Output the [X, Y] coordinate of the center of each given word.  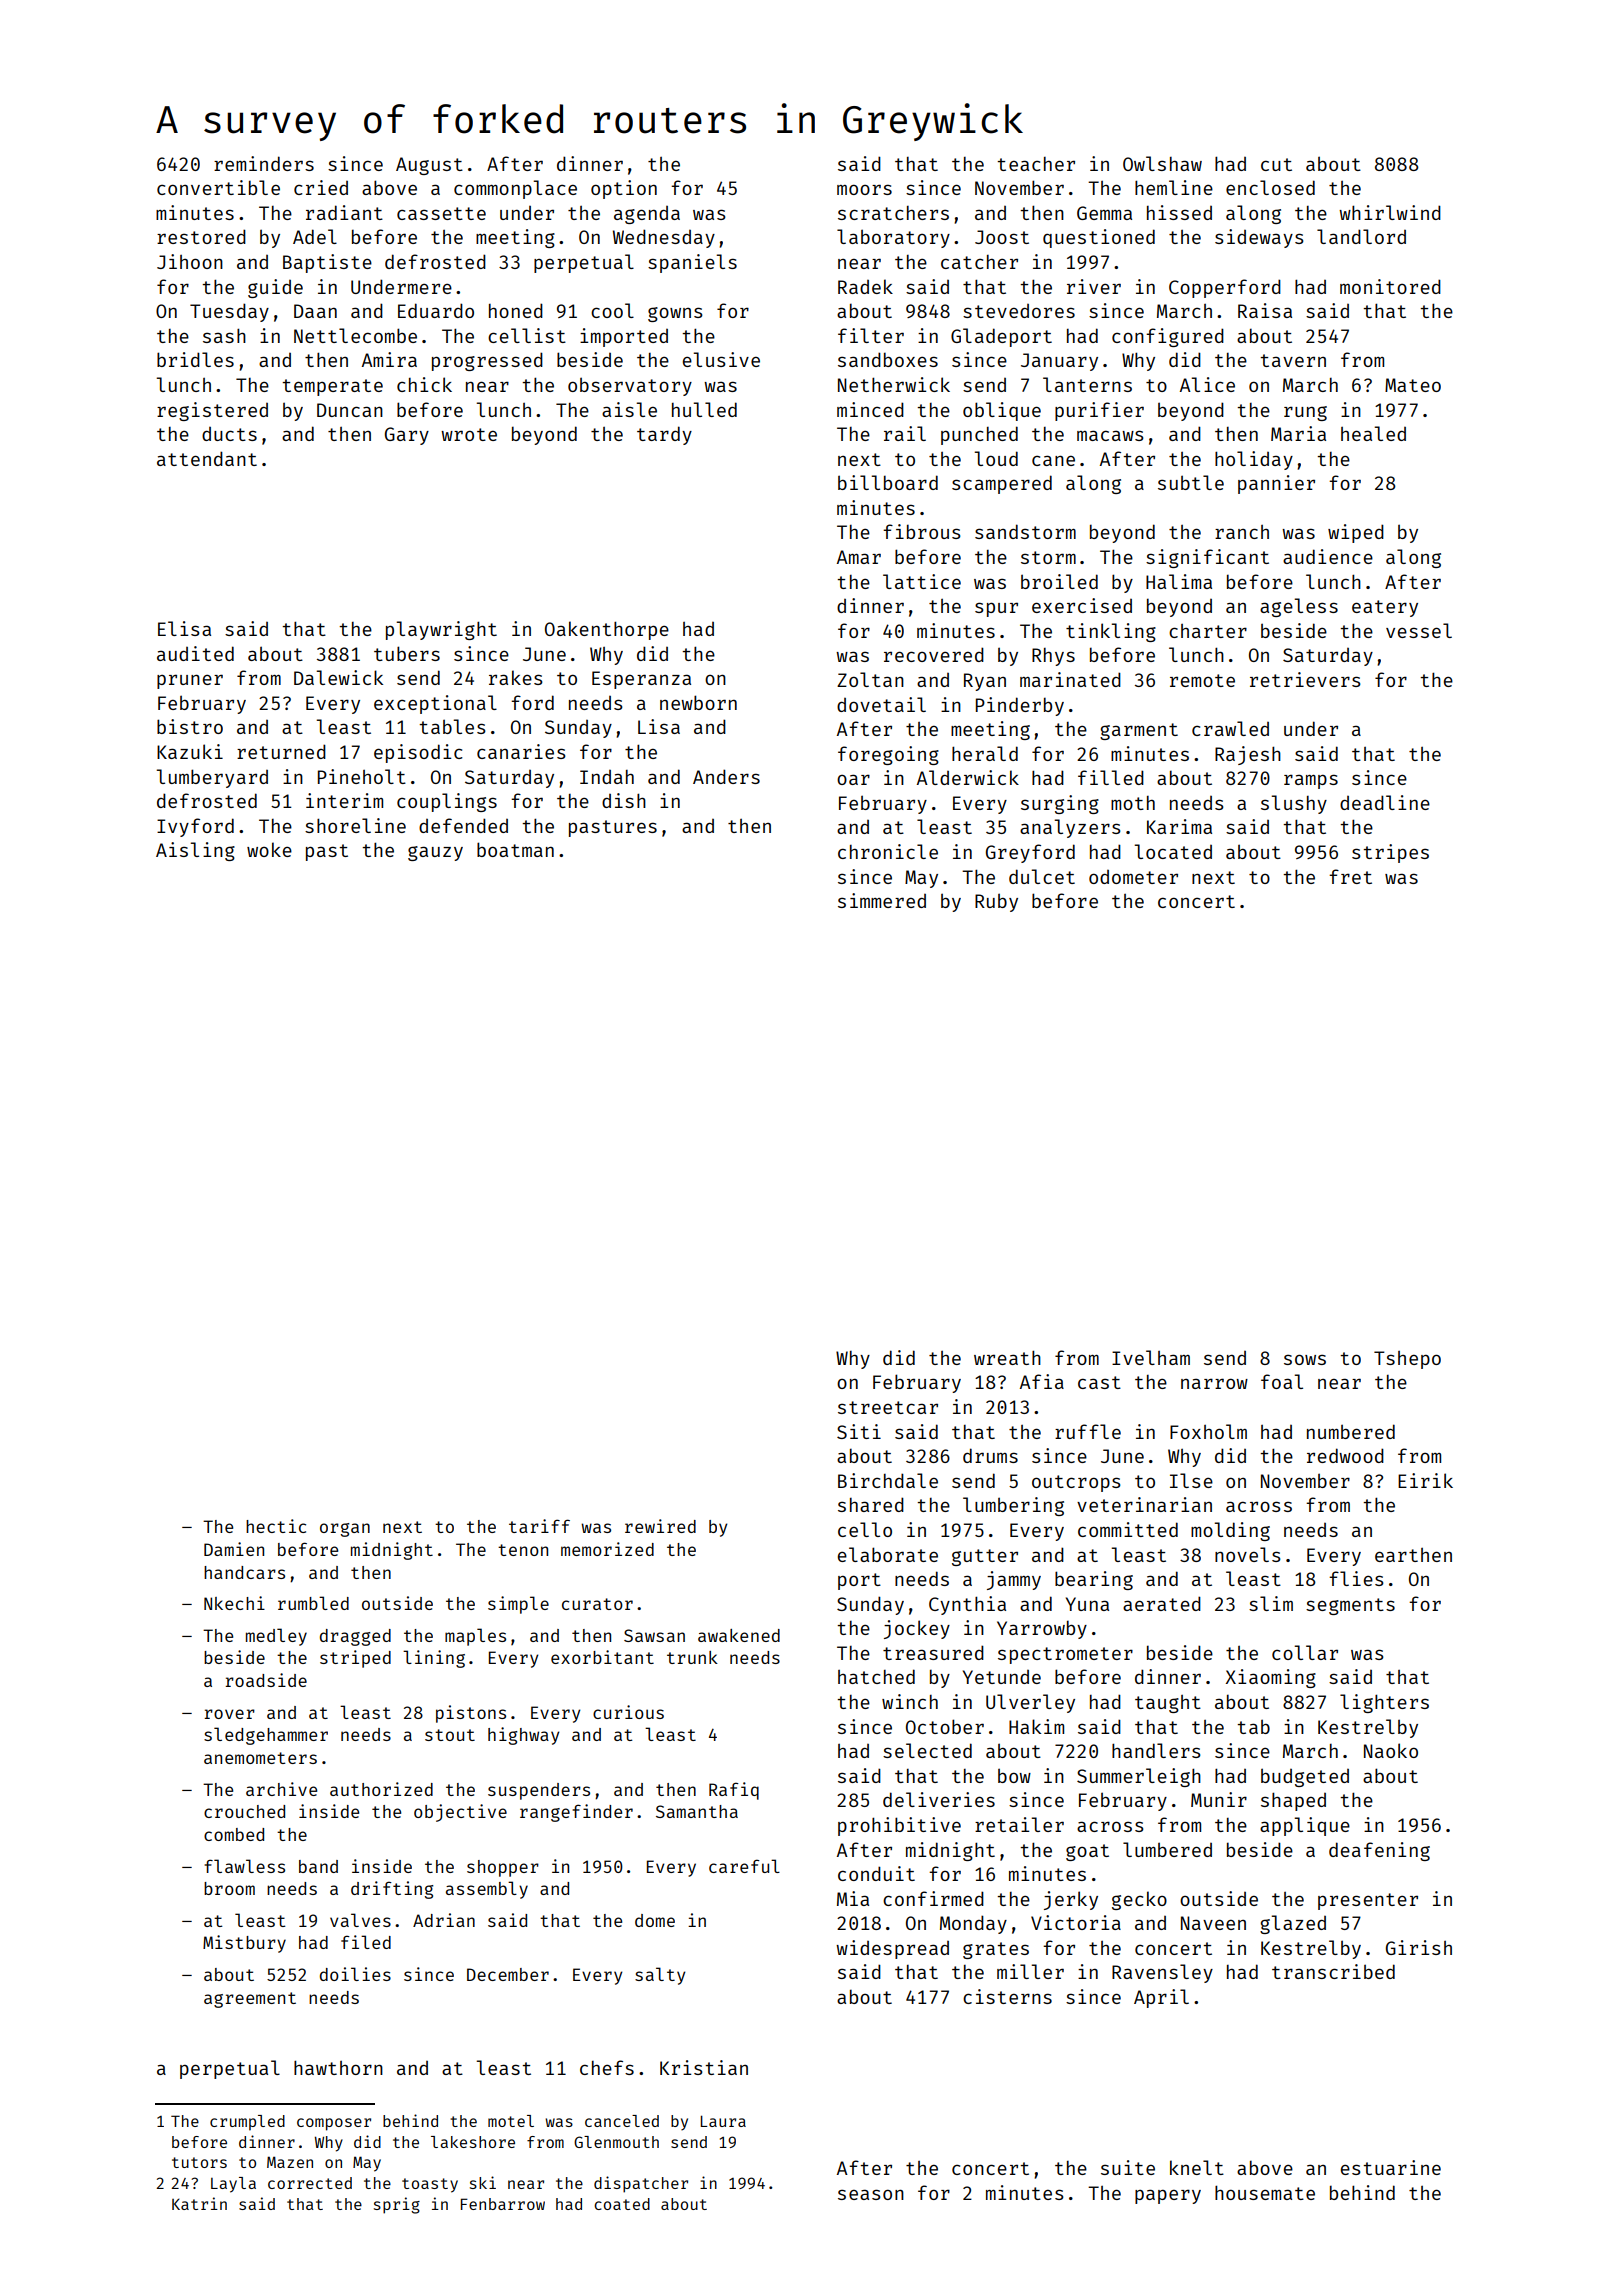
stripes [1390, 853]
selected [927, 1750]
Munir [1219, 1799]
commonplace [515, 189]
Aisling [195, 851]
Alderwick [968, 777]
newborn [698, 702]
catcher [979, 262]
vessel [1419, 630]
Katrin [199, 2203]
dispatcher [641, 2184]
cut [1276, 164]
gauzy [435, 853]
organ [345, 1530]
